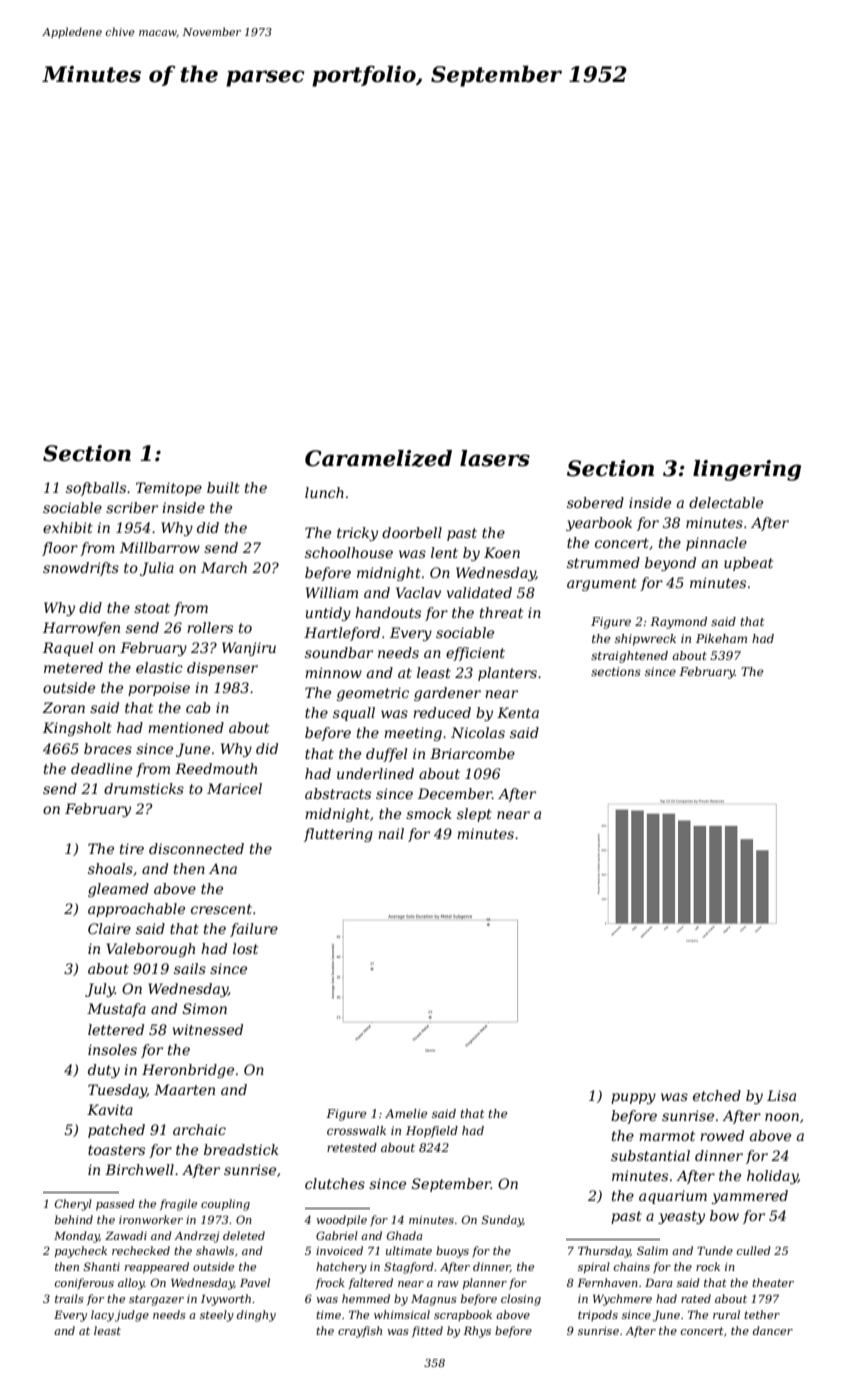  I want to click on pinnacle, so click(716, 544).
